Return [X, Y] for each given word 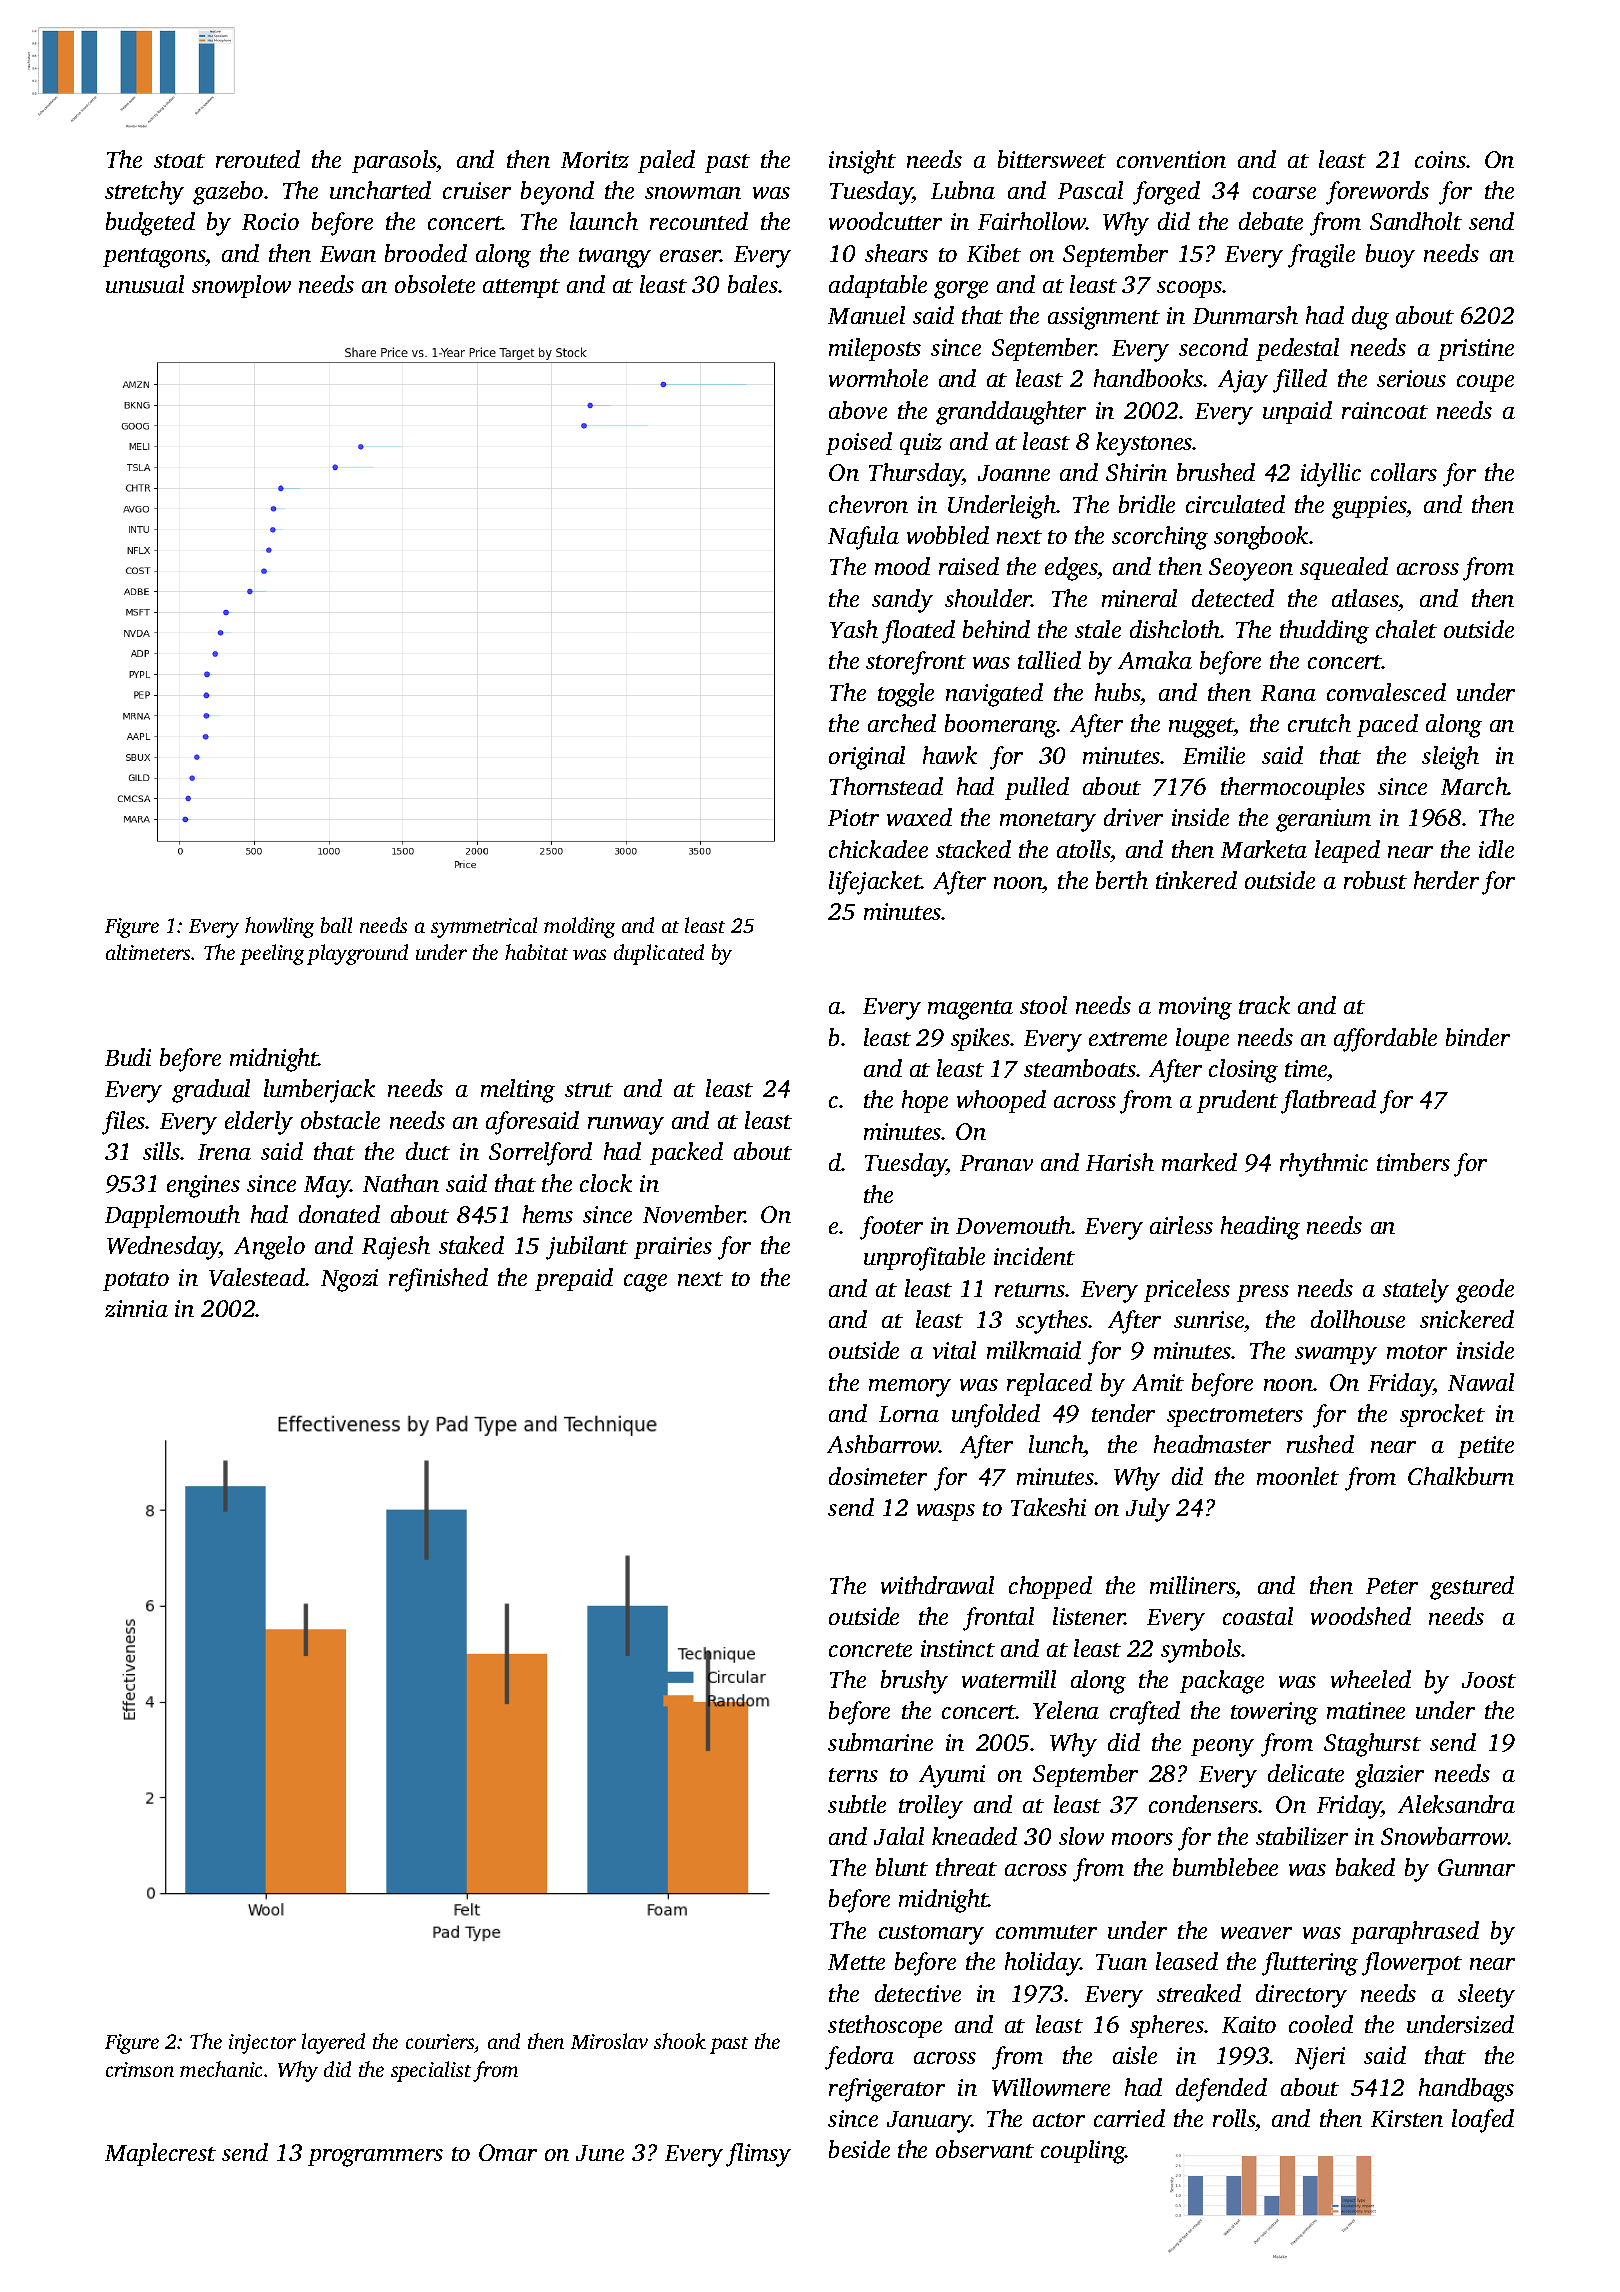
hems [548, 1214]
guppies [1369, 507]
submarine [880, 1742]
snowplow [241, 286]
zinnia [136, 1308]
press [1263, 1293]
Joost [1489, 1680]
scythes [1052, 1322]
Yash [854, 629]
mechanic [221, 2069]
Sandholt [1416, 221]
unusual [145, 284]
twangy [615, 258]
